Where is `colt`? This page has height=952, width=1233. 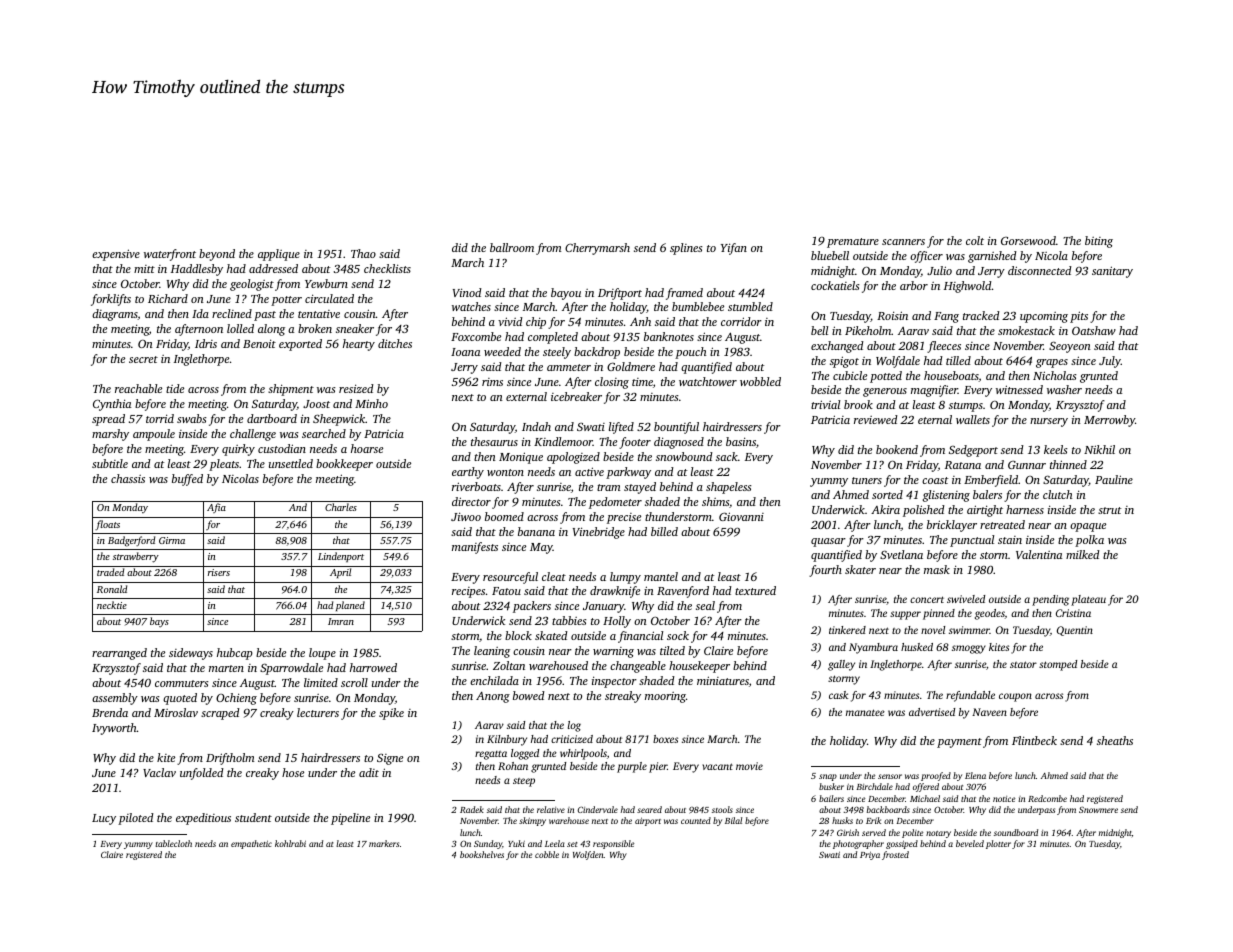 colt is located at coordinates (975, 240).
